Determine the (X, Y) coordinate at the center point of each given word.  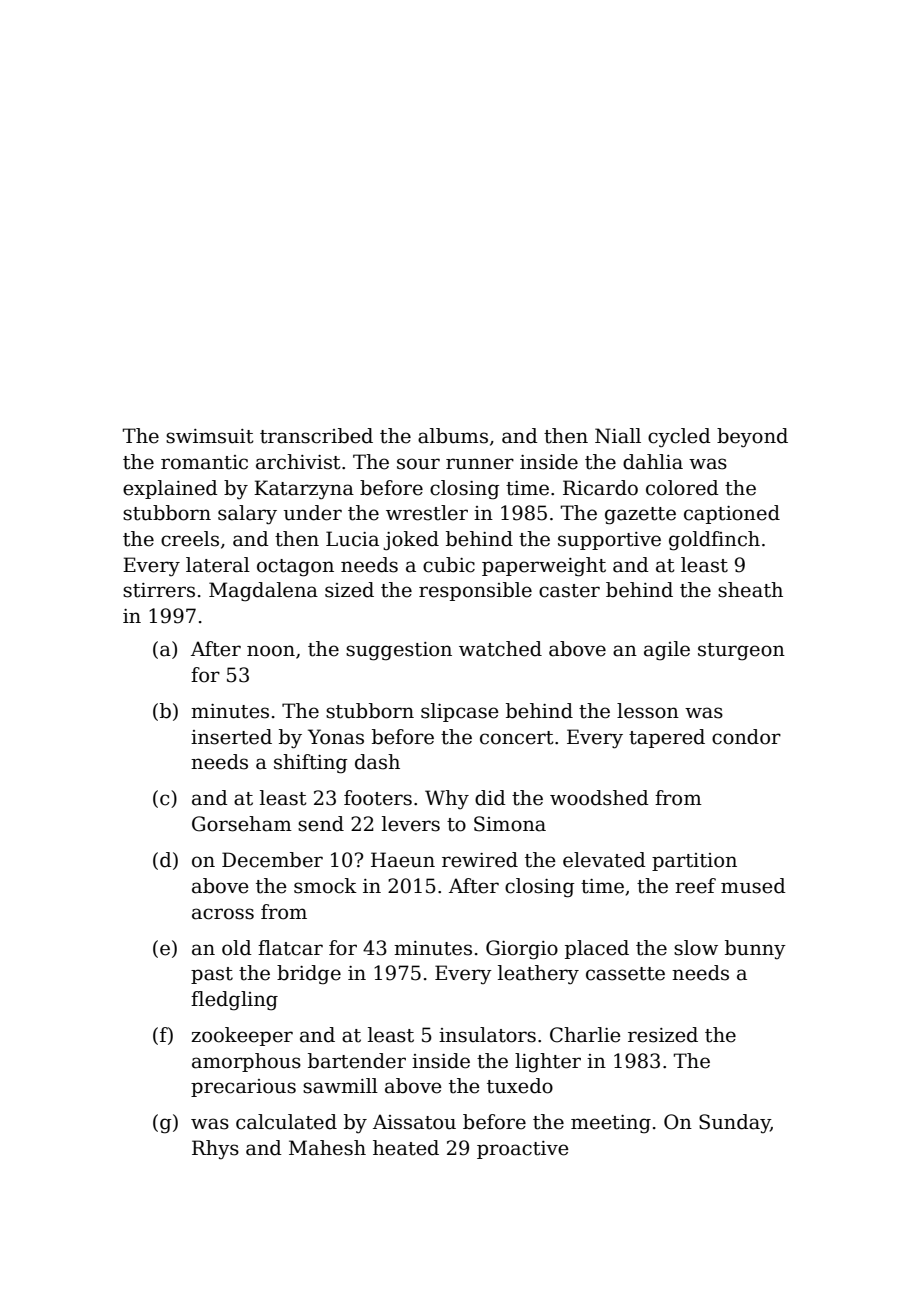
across (223, 914)
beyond (752, 438)
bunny (755, 950)
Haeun (403, 860)
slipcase (460, 712)
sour (418, 464)
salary (247, 515)
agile (667, 651)
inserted (231, 737)
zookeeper (242, 1036)
